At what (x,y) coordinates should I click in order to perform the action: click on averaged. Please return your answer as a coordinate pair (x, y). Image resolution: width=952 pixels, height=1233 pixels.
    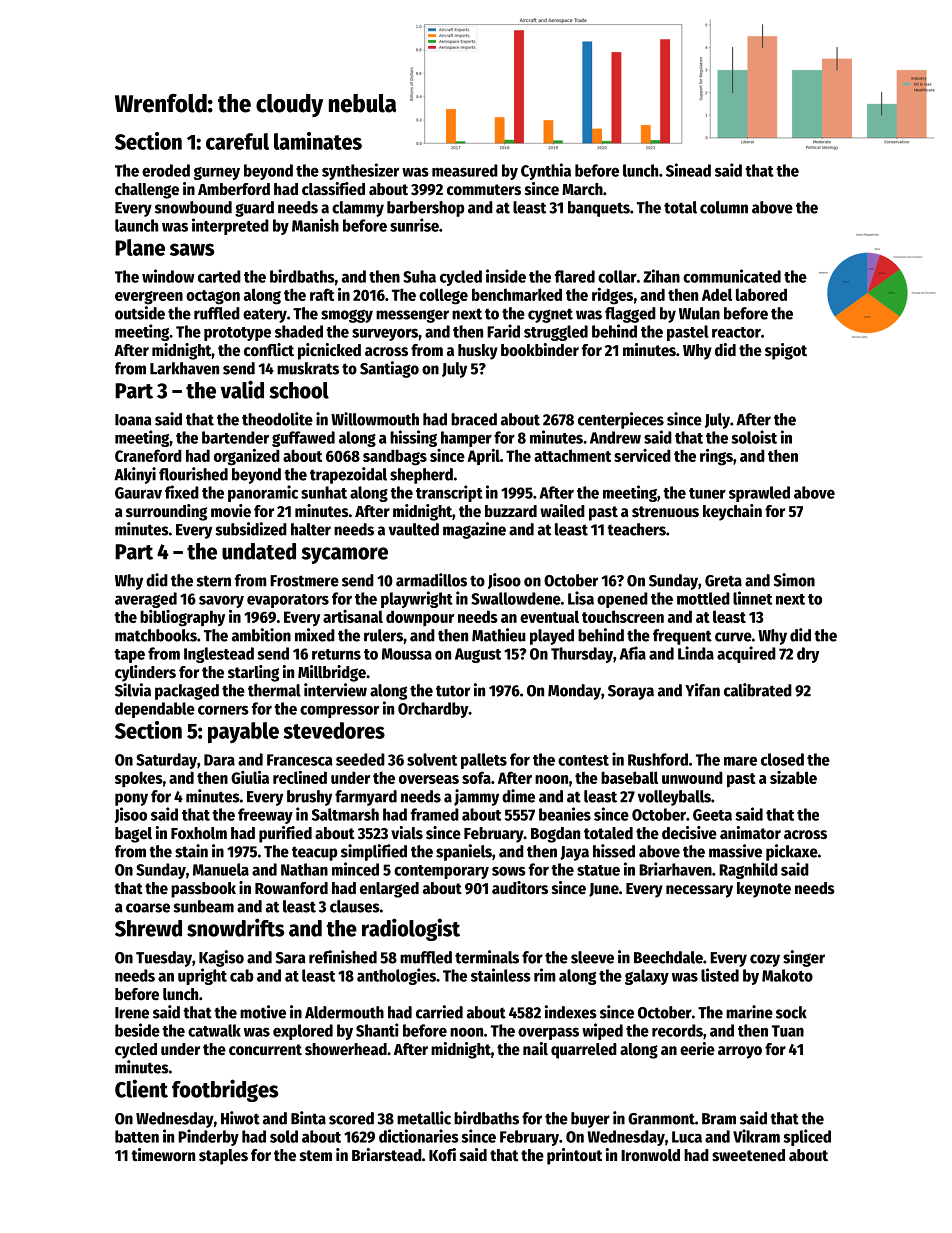
    Looking at the image, I should click on (146, 600).
